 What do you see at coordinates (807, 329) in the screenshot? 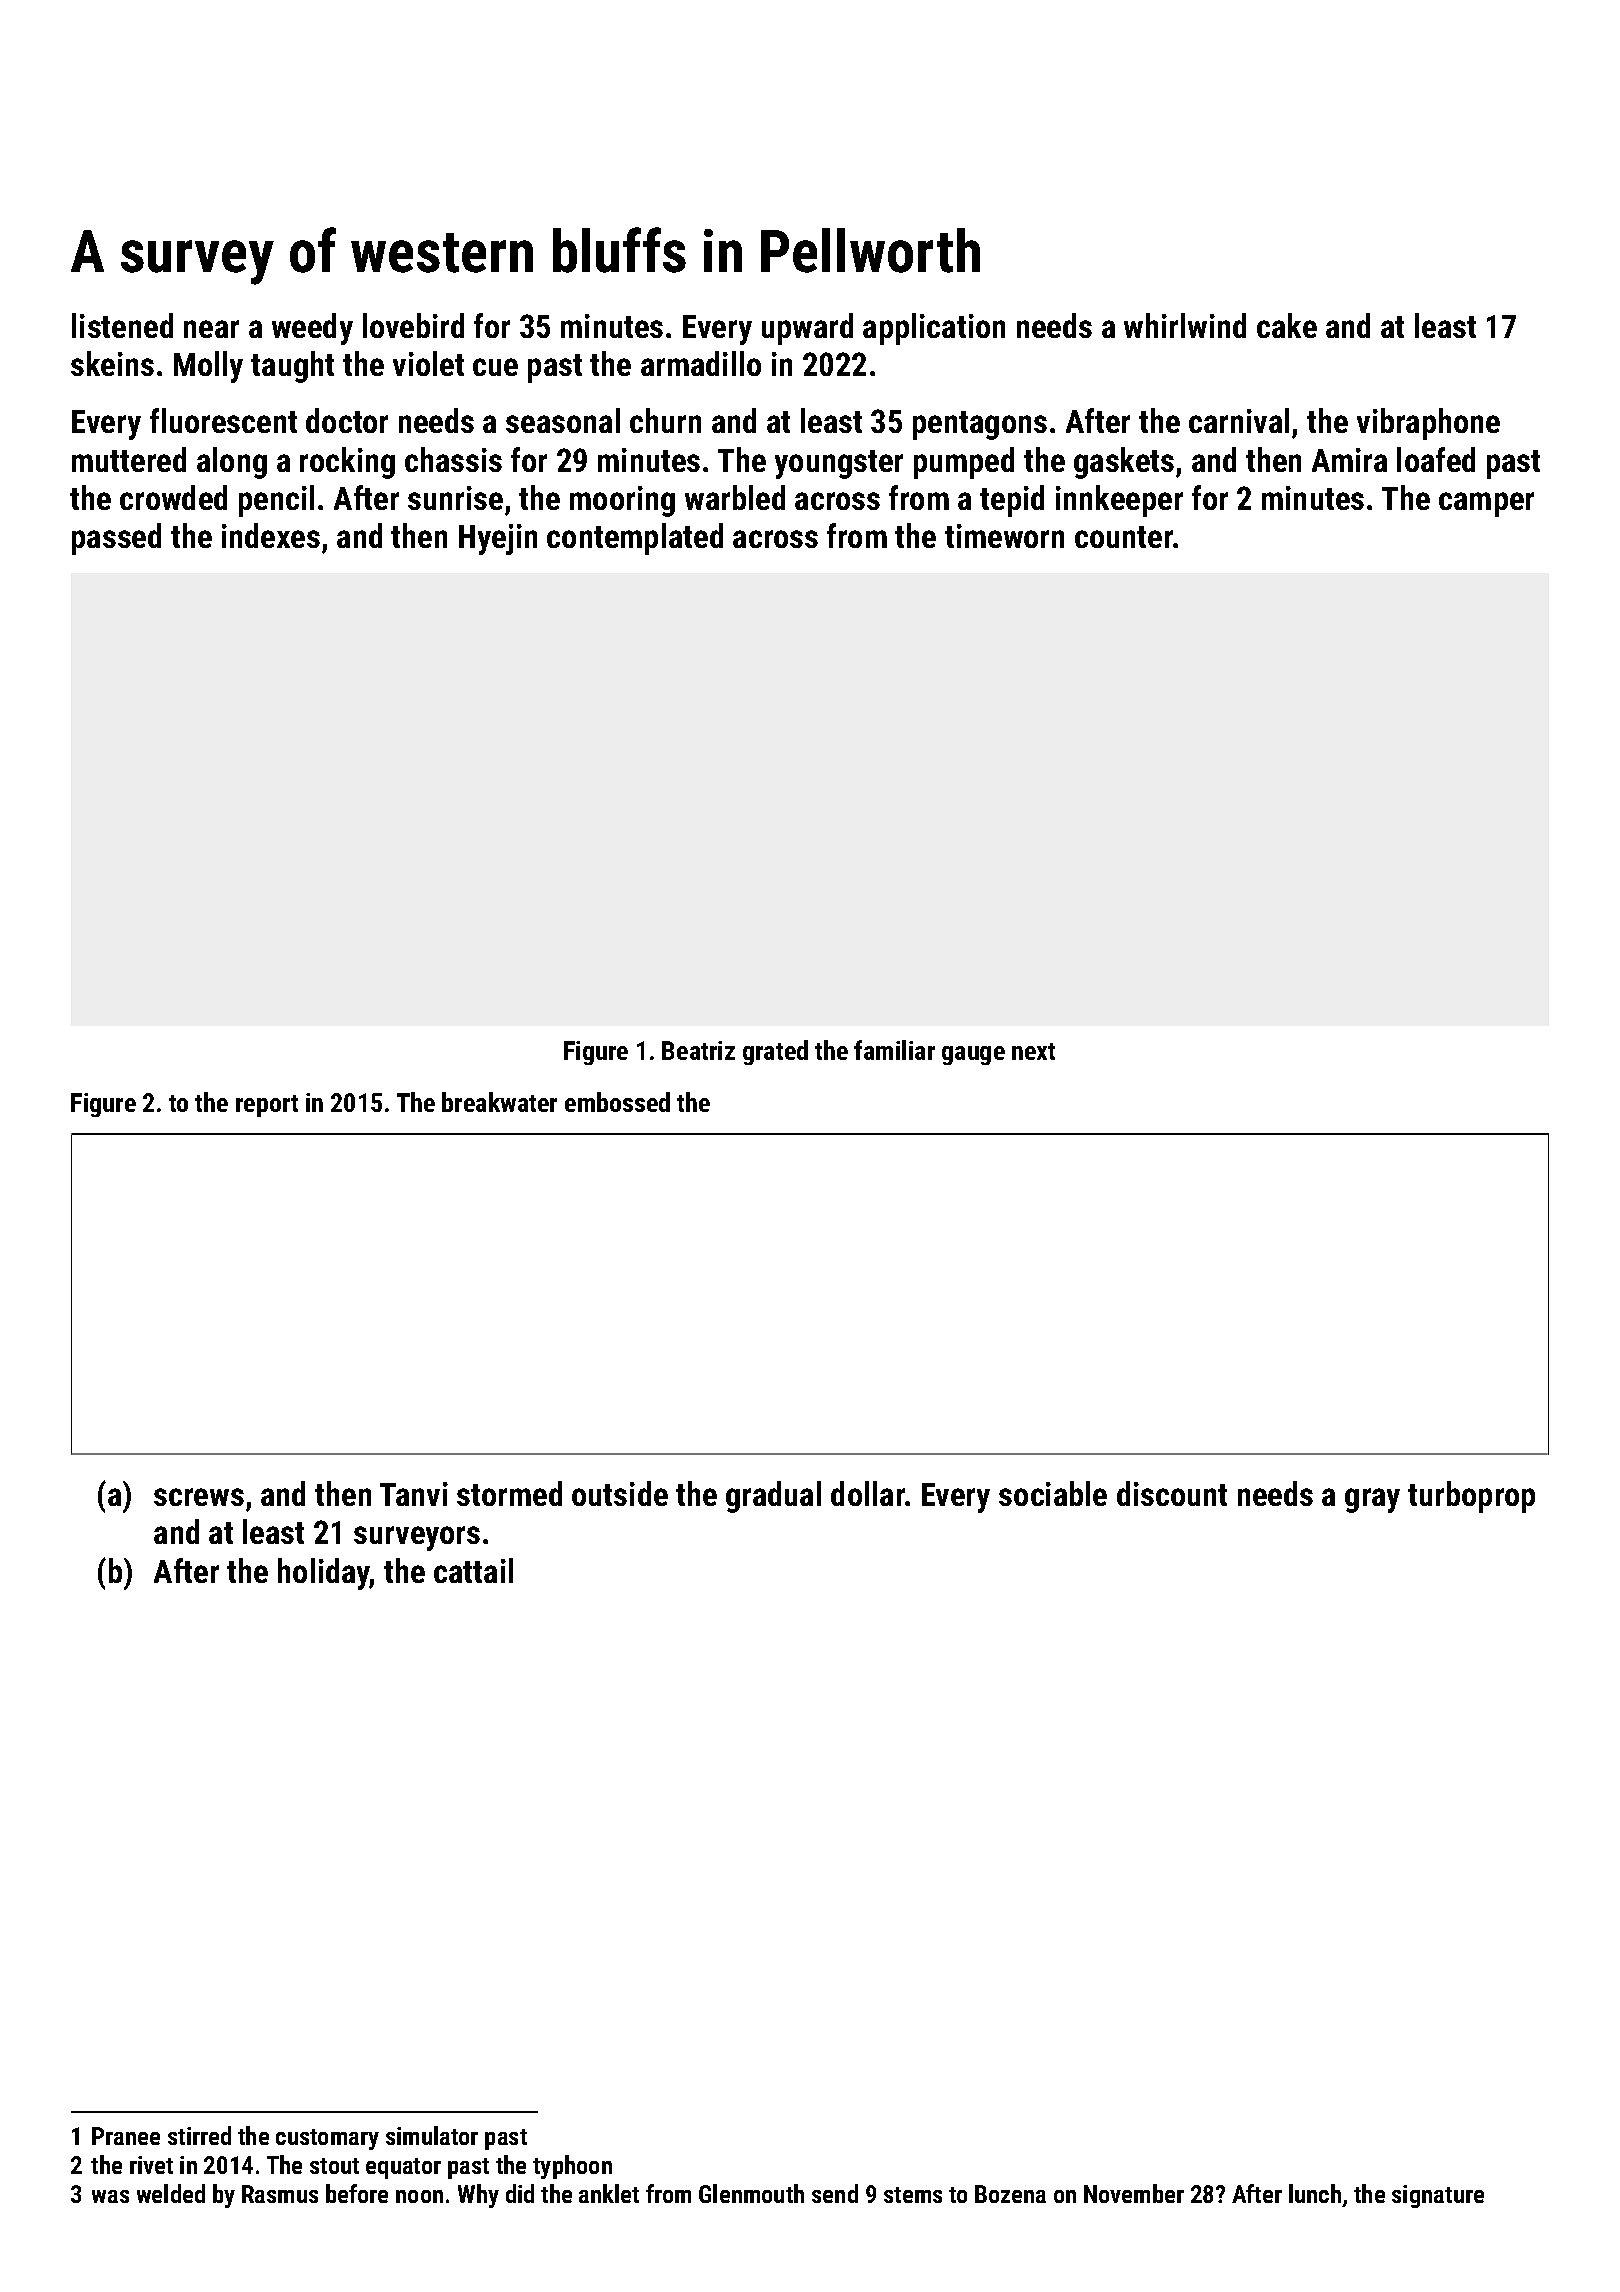
I see `upward` at bounding box center [807, 329].
